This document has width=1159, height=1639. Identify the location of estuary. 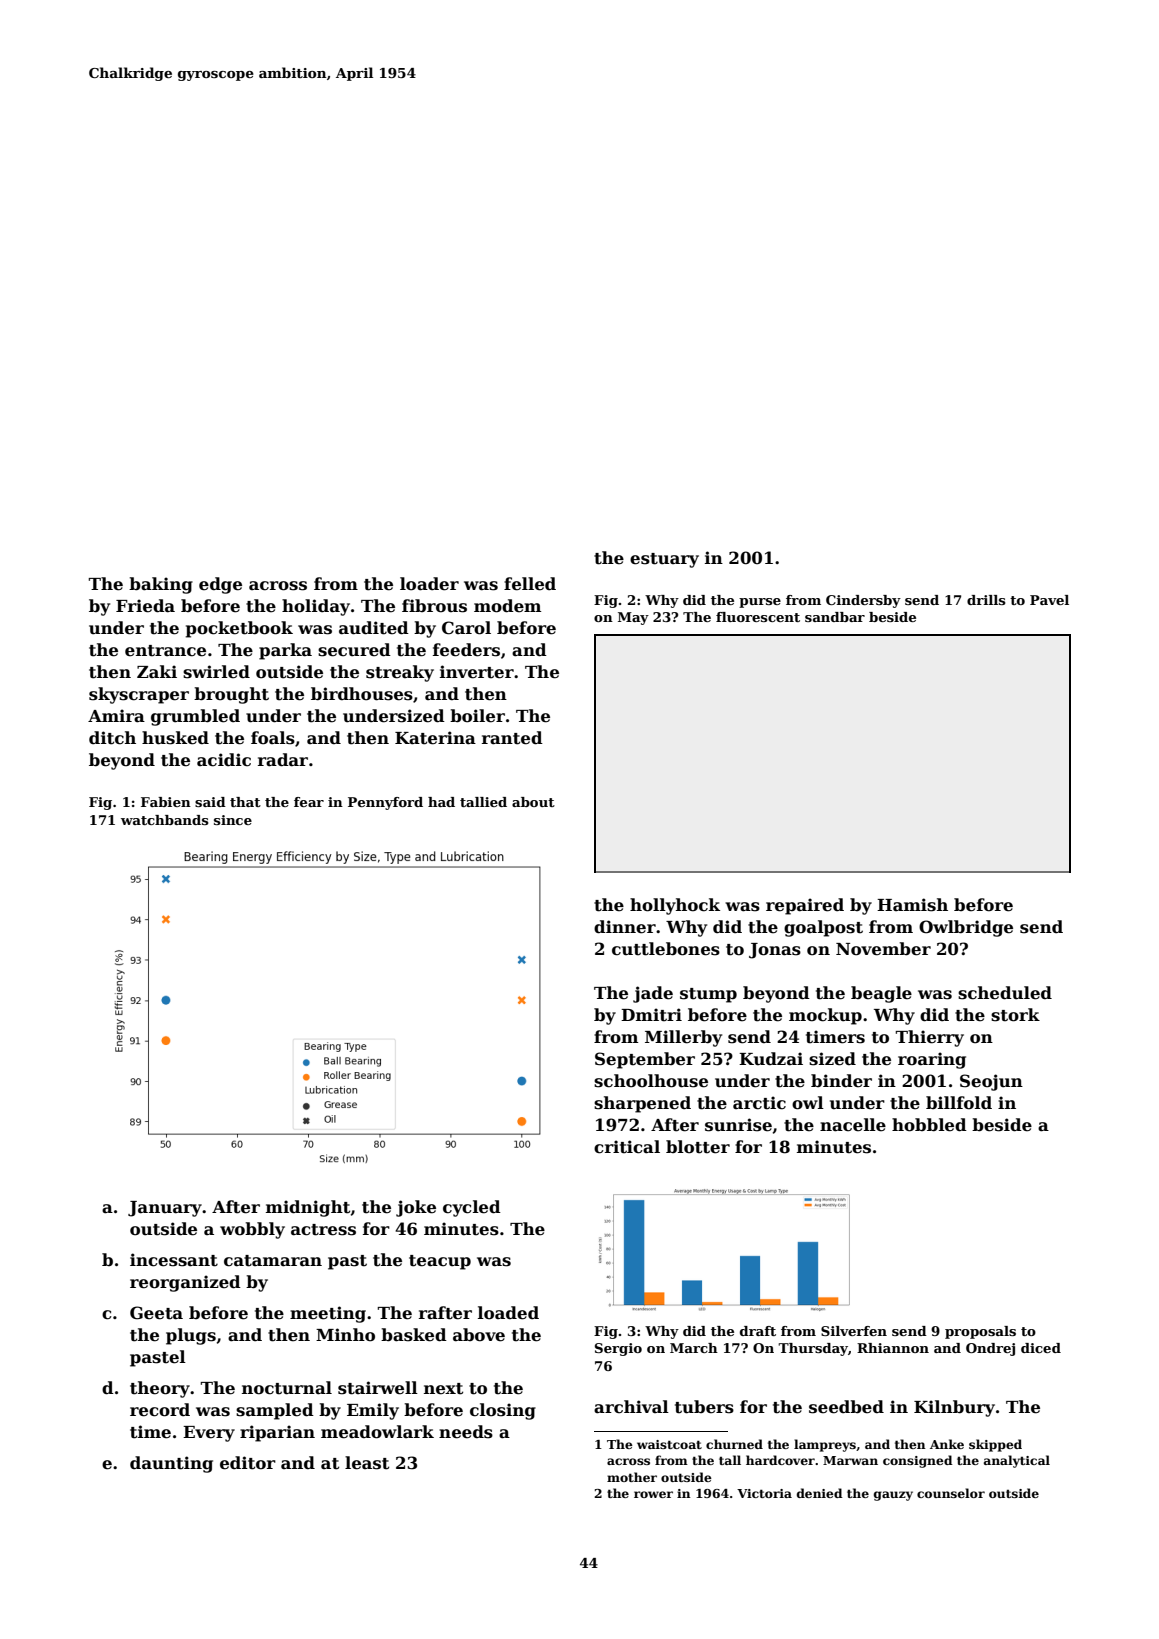
(664, 560).
